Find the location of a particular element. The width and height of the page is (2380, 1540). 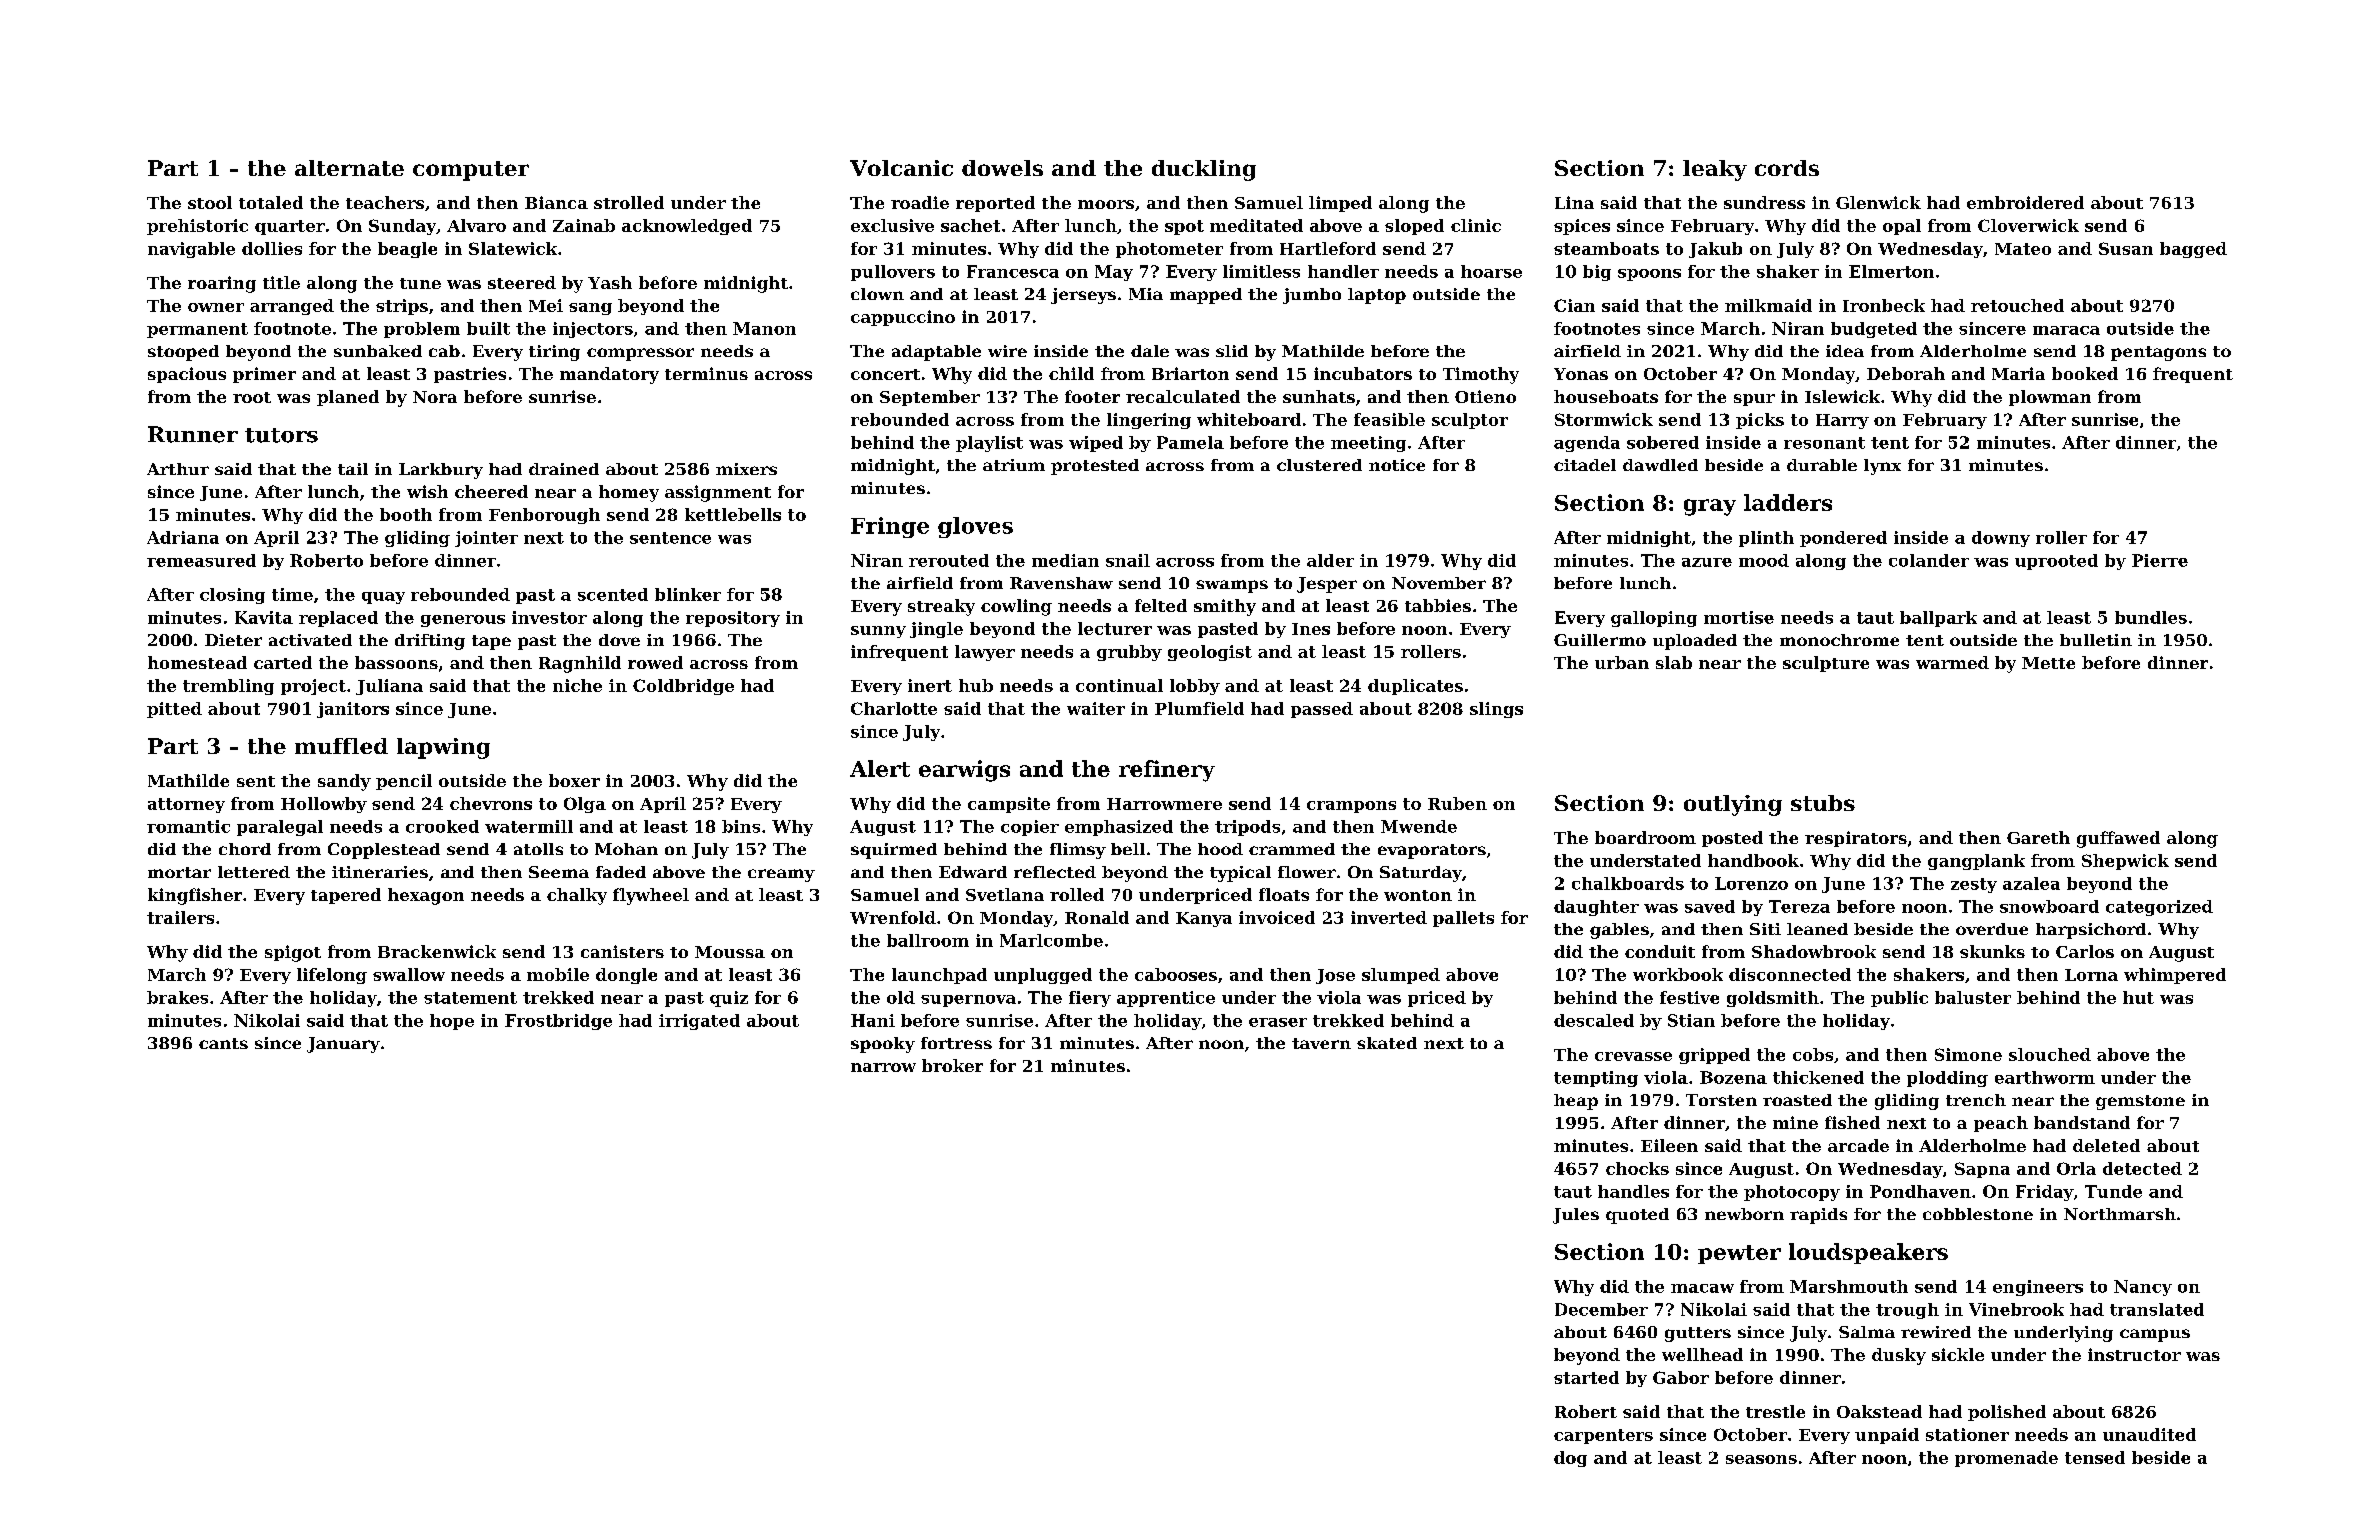

gloves is located at coordinates (975, 527).
